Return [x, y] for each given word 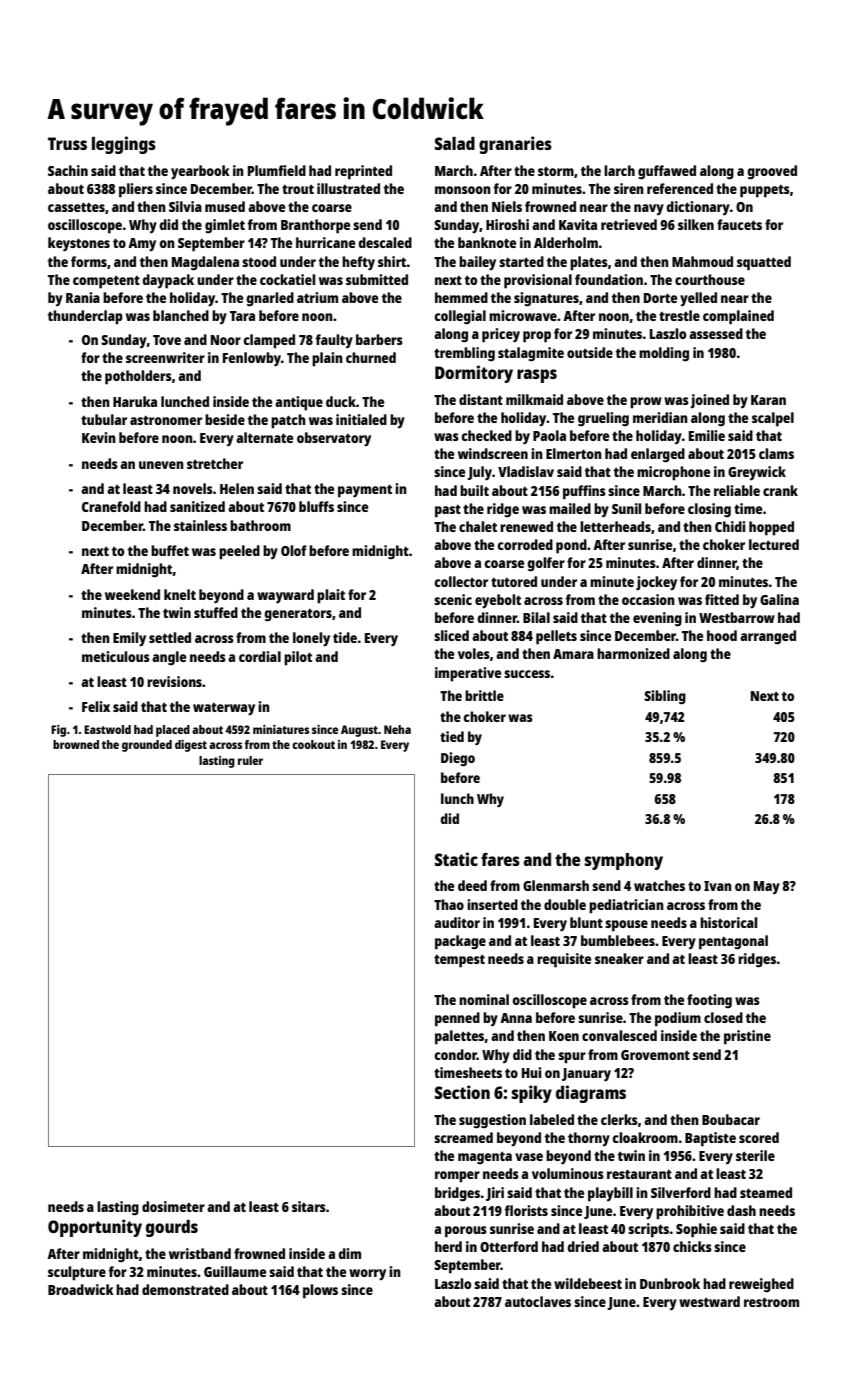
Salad [455, 143]
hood [722, 635]
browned [76, 744]
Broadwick [81, 1289]
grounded [147, 746]
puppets [765, 191]
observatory [334, 439]
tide [345, 637]
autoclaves [538, 1301]
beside [225, 419]
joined [709, 401]
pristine [747, 1037]
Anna [516, 1018]
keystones [79, 244]
